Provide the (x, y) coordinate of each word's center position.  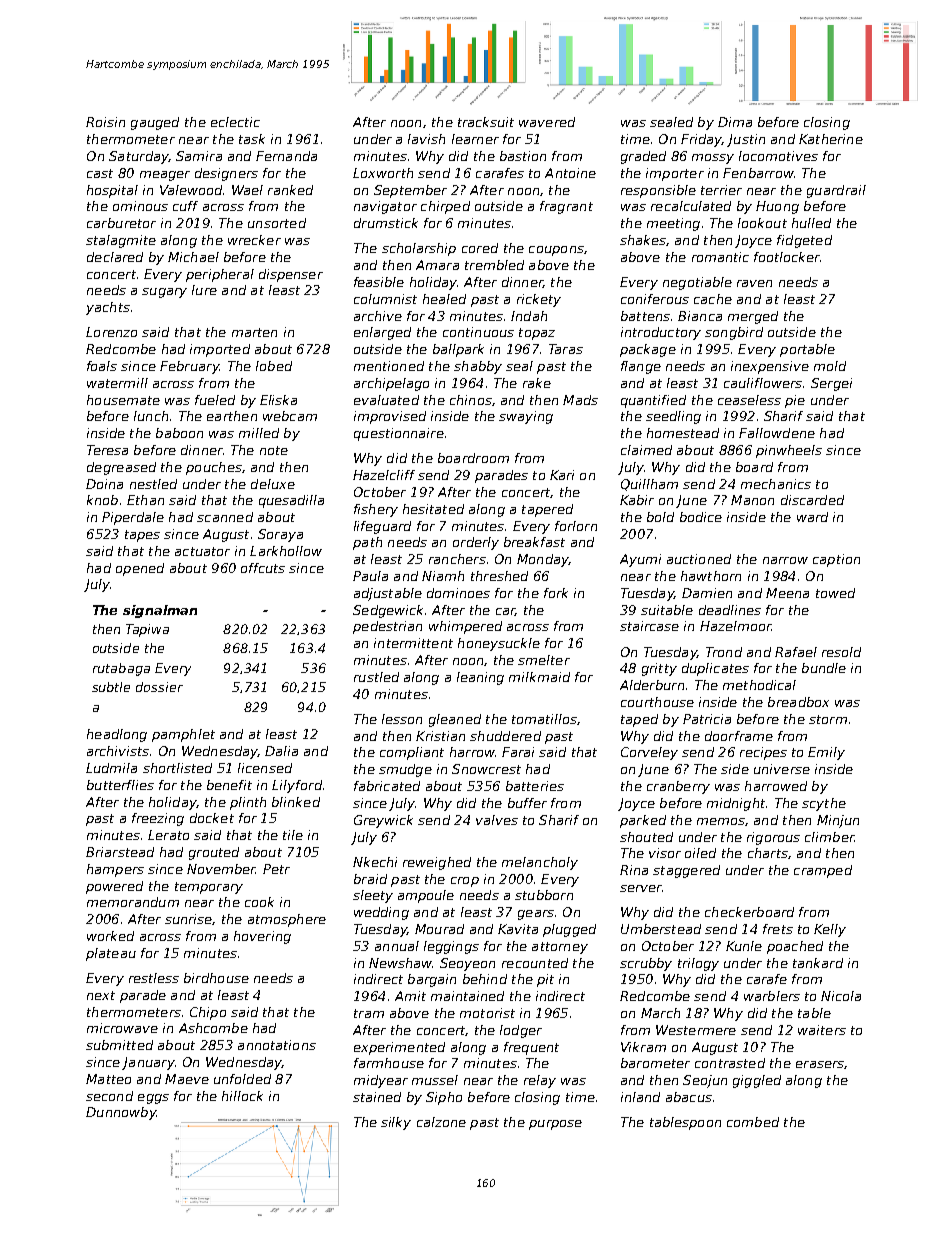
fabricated (387, 786)
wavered (547, 122)
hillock (242, 1096)
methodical (759, 685)
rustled (376, 677)
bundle (824, 668)
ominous (140, 206)
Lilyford (297, 786)
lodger (521, 1031)
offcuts (263, 568)
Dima (735, 122)
